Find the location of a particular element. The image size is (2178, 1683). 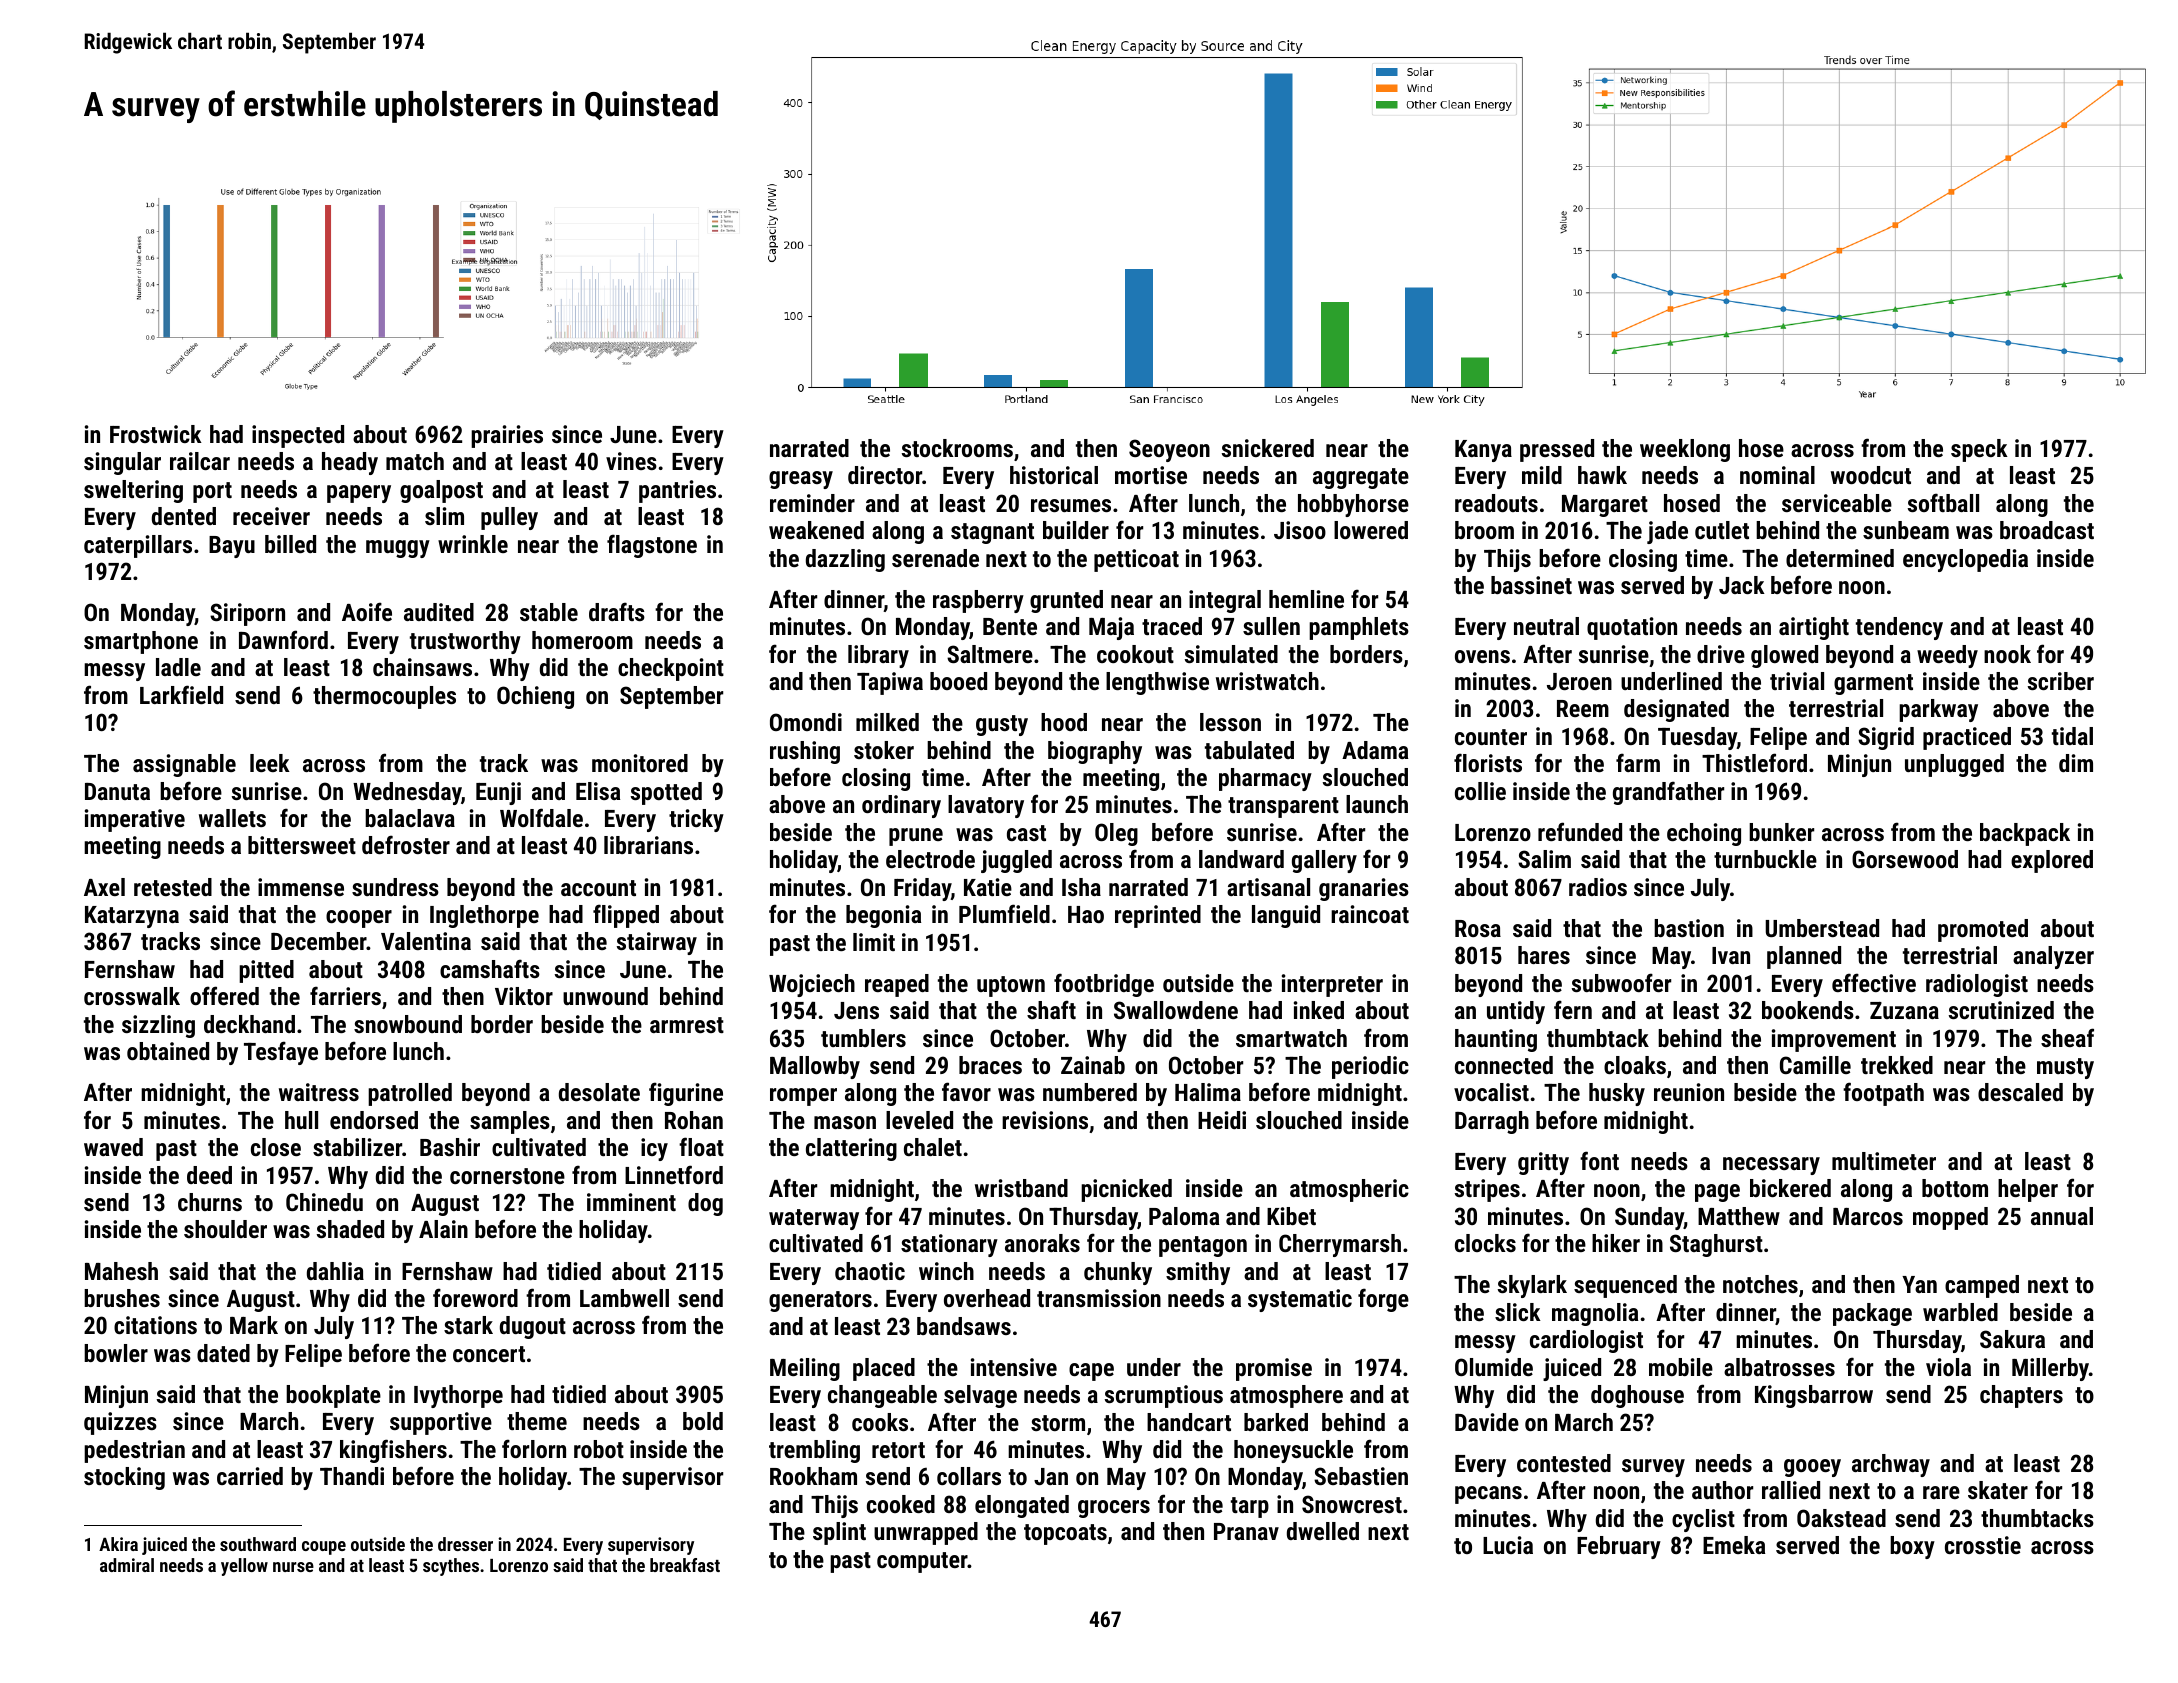

admiral is located at coordinates (127, 1565).
